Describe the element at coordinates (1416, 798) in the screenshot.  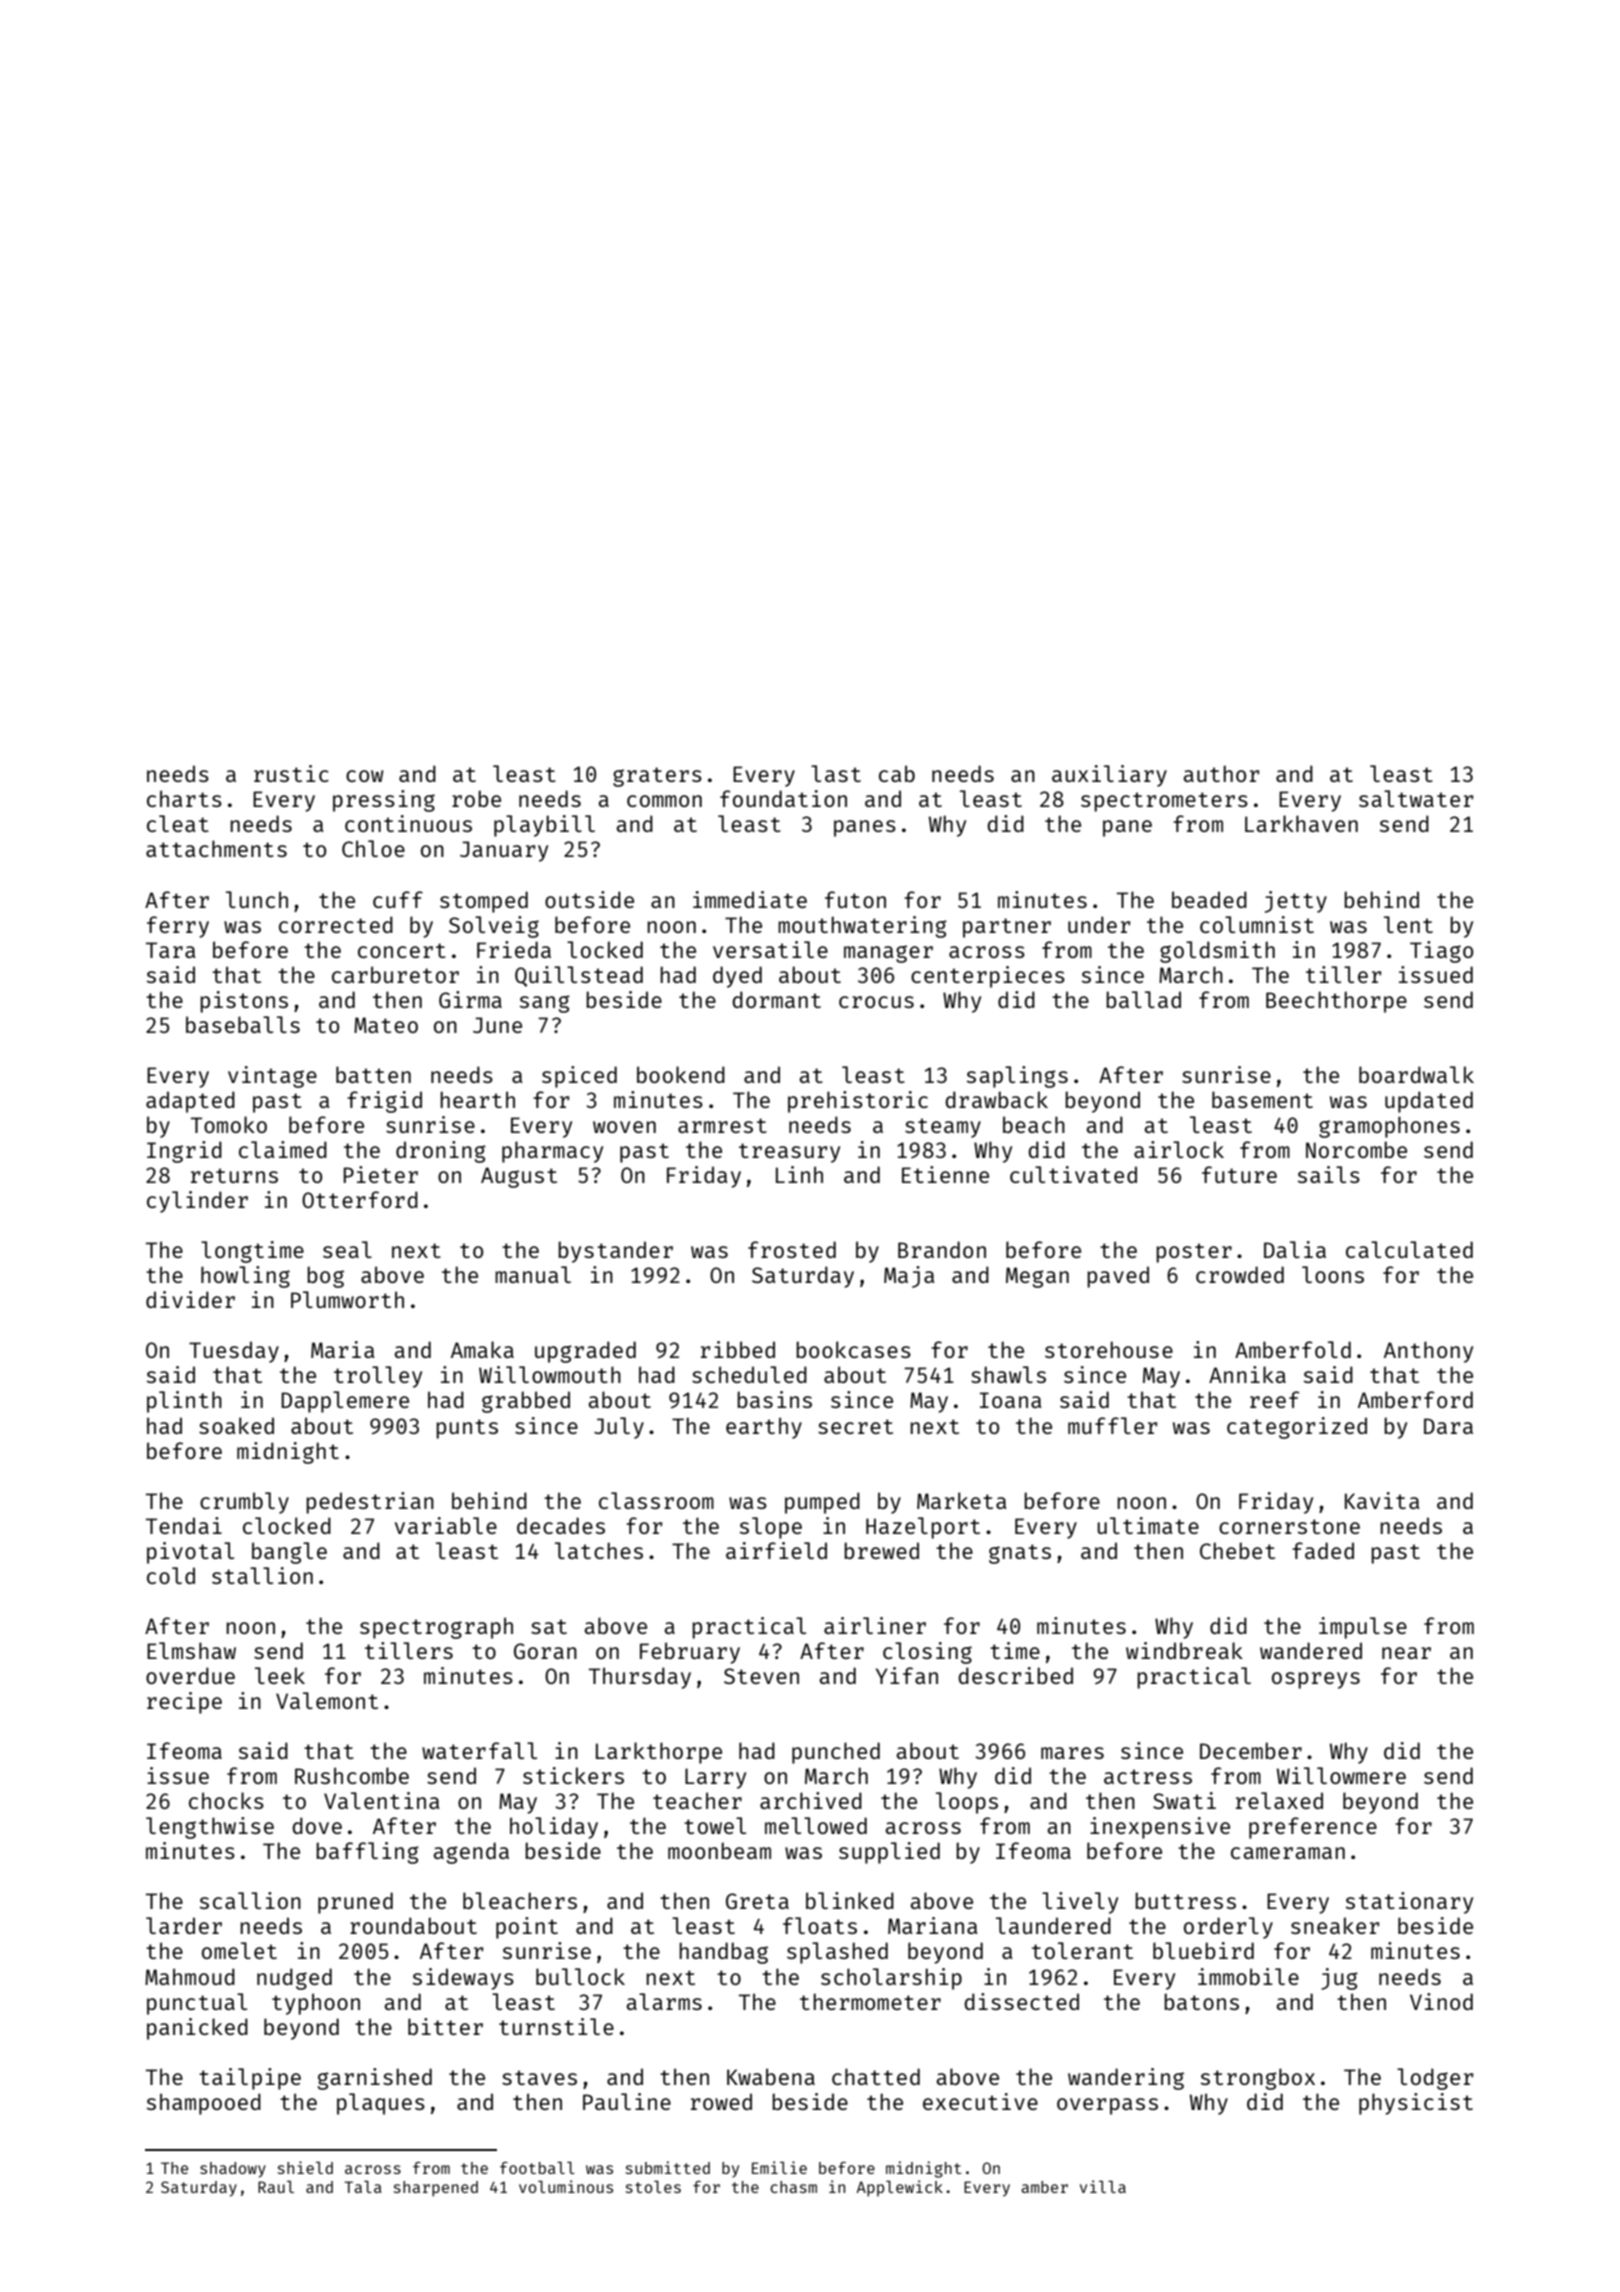
I see `saltwater` at that location.
